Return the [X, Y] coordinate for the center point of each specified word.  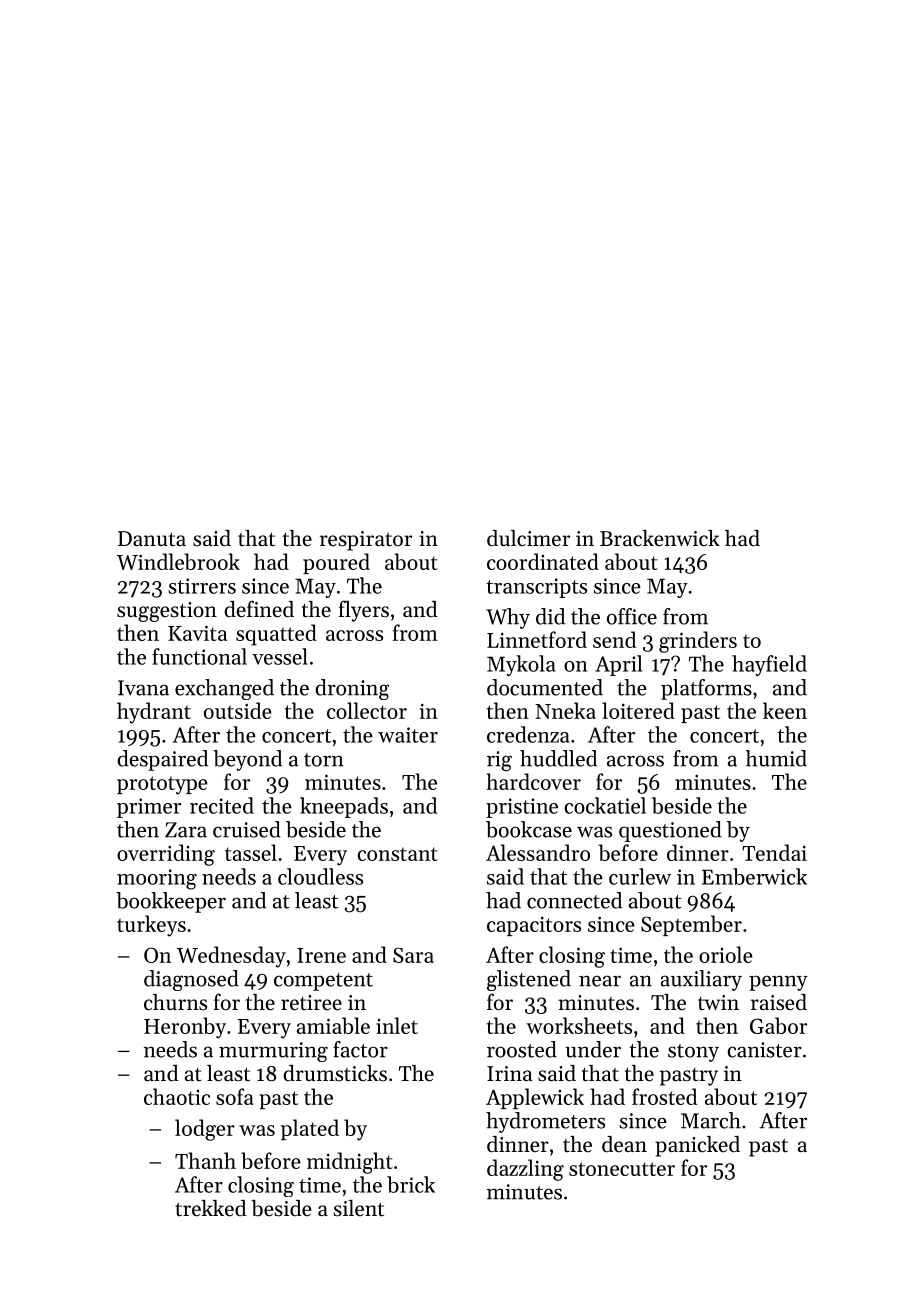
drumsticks [335, 1073]
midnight [350, 1163]
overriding [166, 855]
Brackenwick [660, 538]
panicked [697, 1146]
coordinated [543, 561]
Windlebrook [178, 561]
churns [175, 1002]
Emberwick [754, 876]
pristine [522, 808]
